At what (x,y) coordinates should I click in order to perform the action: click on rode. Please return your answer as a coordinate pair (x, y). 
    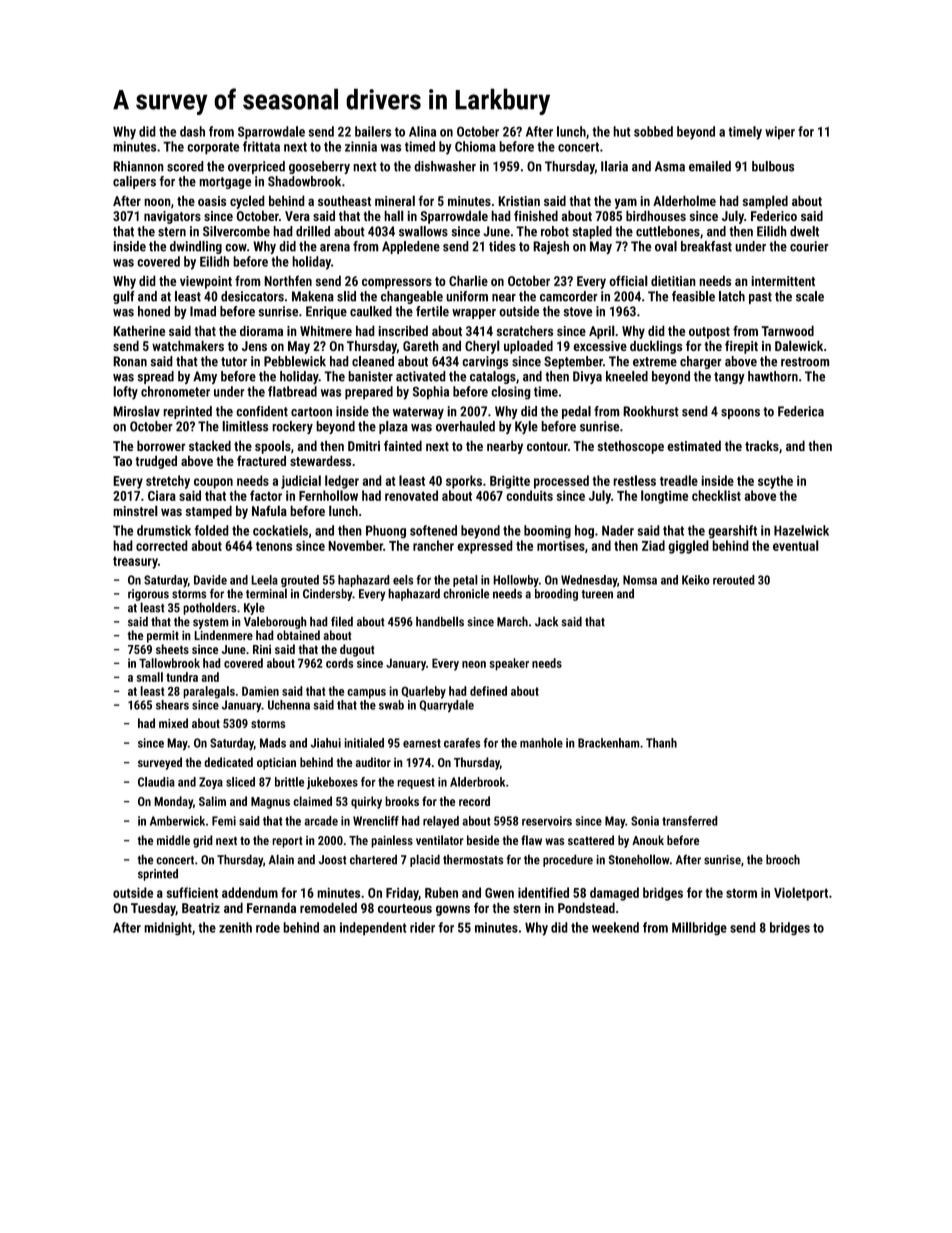
    Looking at the image, I should click on (268, 927).
